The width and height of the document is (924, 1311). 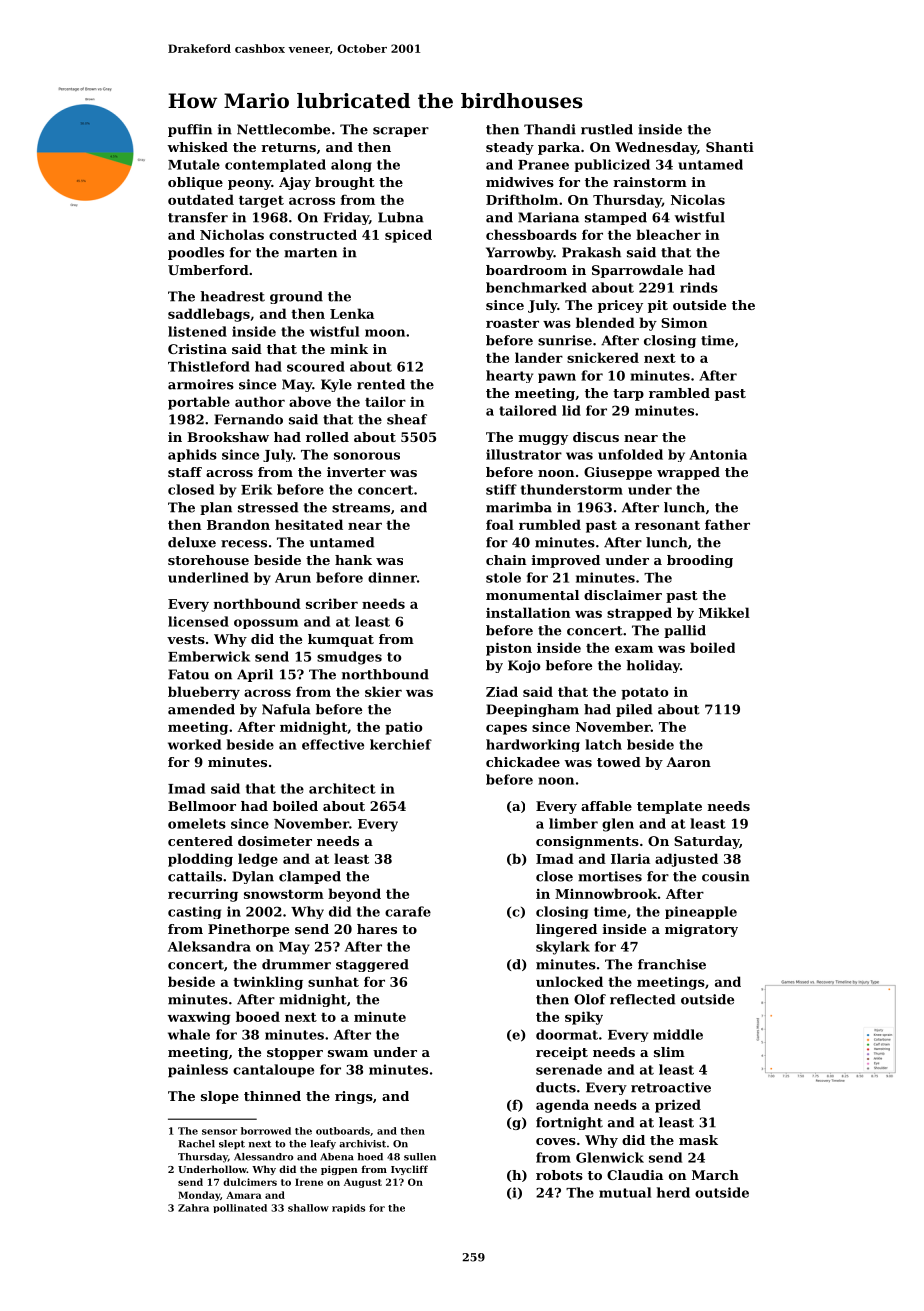 What do you see at coordinates (185, 472) in the document?
I see `staff` at bounding box center [185, 472].
